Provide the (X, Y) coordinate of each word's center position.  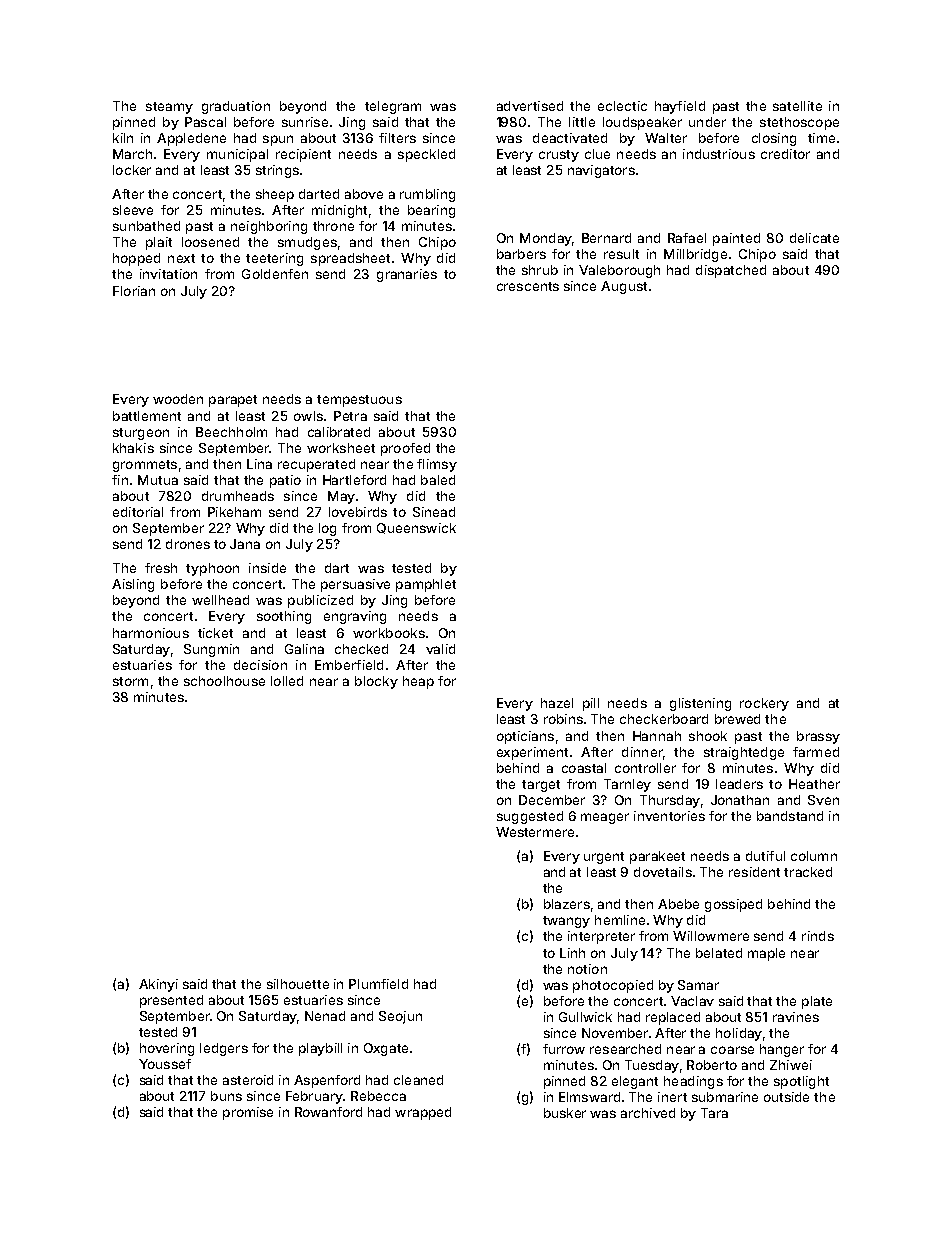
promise (248, 1113)
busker (565, 1113)
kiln (123, 138)
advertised (530, 106)
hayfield (680, 107)
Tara (714, 1113)
